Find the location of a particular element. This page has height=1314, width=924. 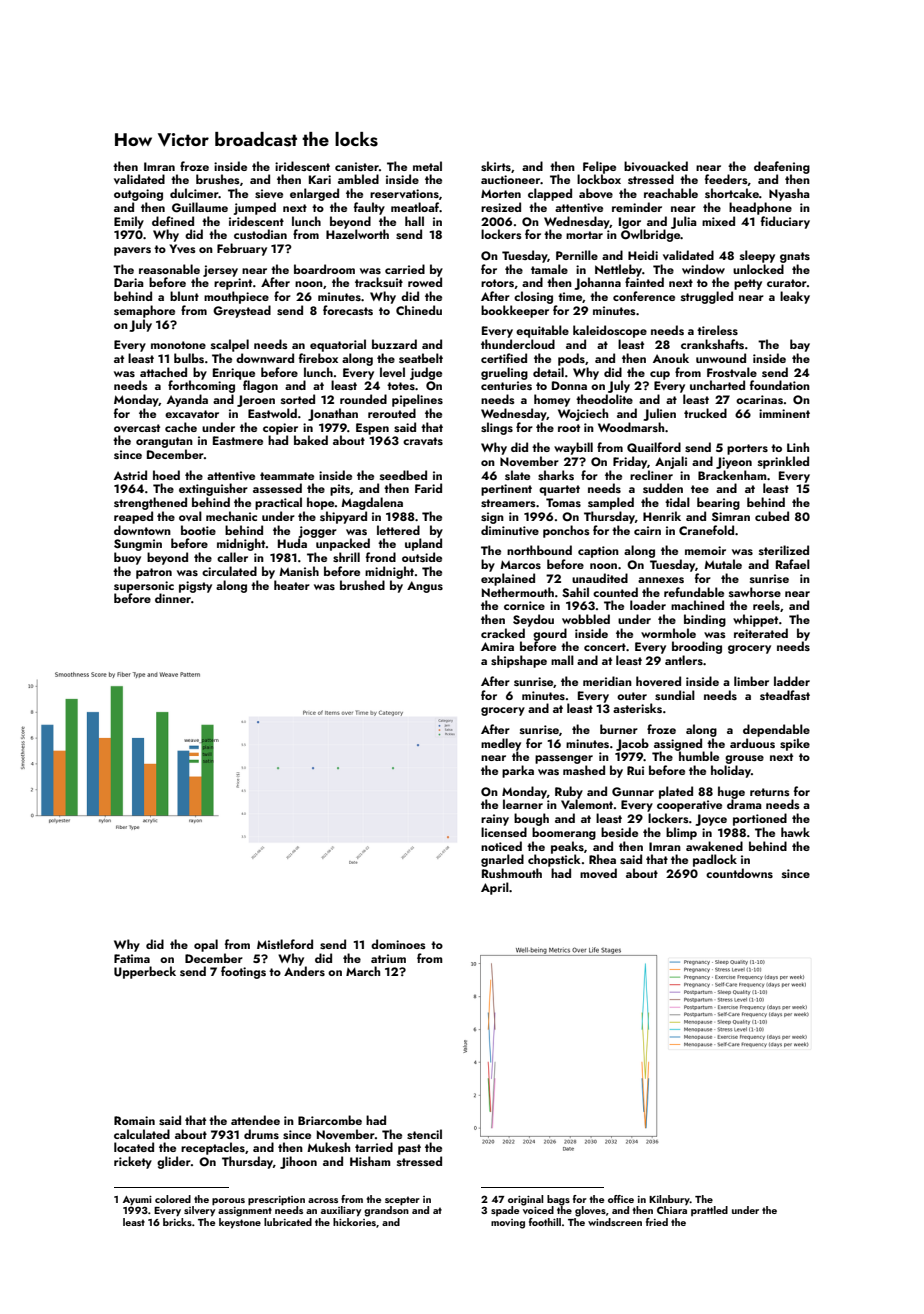

outgoing is located at coordinates (138, 195).
